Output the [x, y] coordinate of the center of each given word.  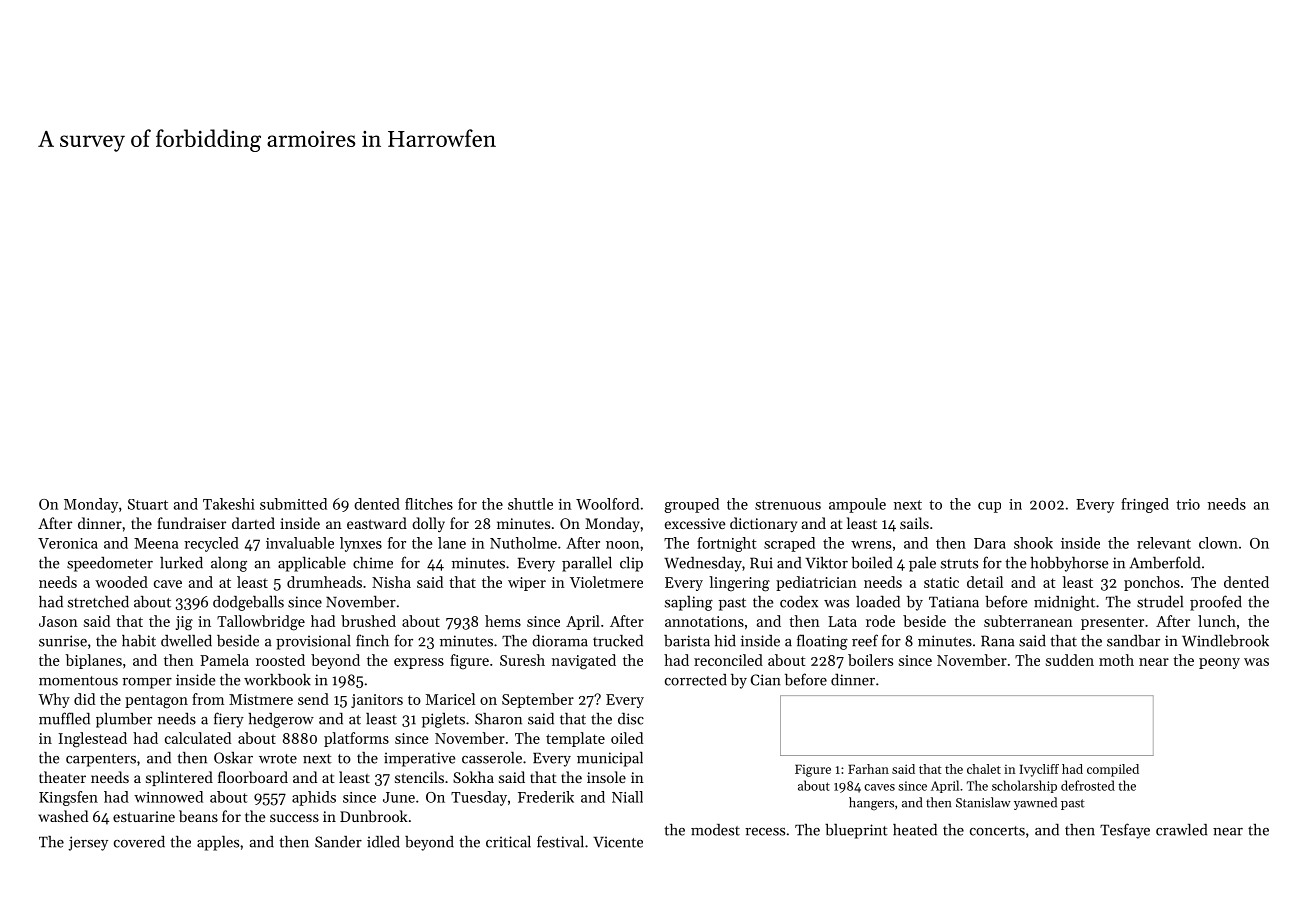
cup [989, 507]
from [208, 699]
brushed [368, 621]
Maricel [450, 699]
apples [218, 843]
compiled [1113, 770]
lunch [1217, 621]
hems [503, 621]
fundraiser [191, 523]
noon [622, 545]
